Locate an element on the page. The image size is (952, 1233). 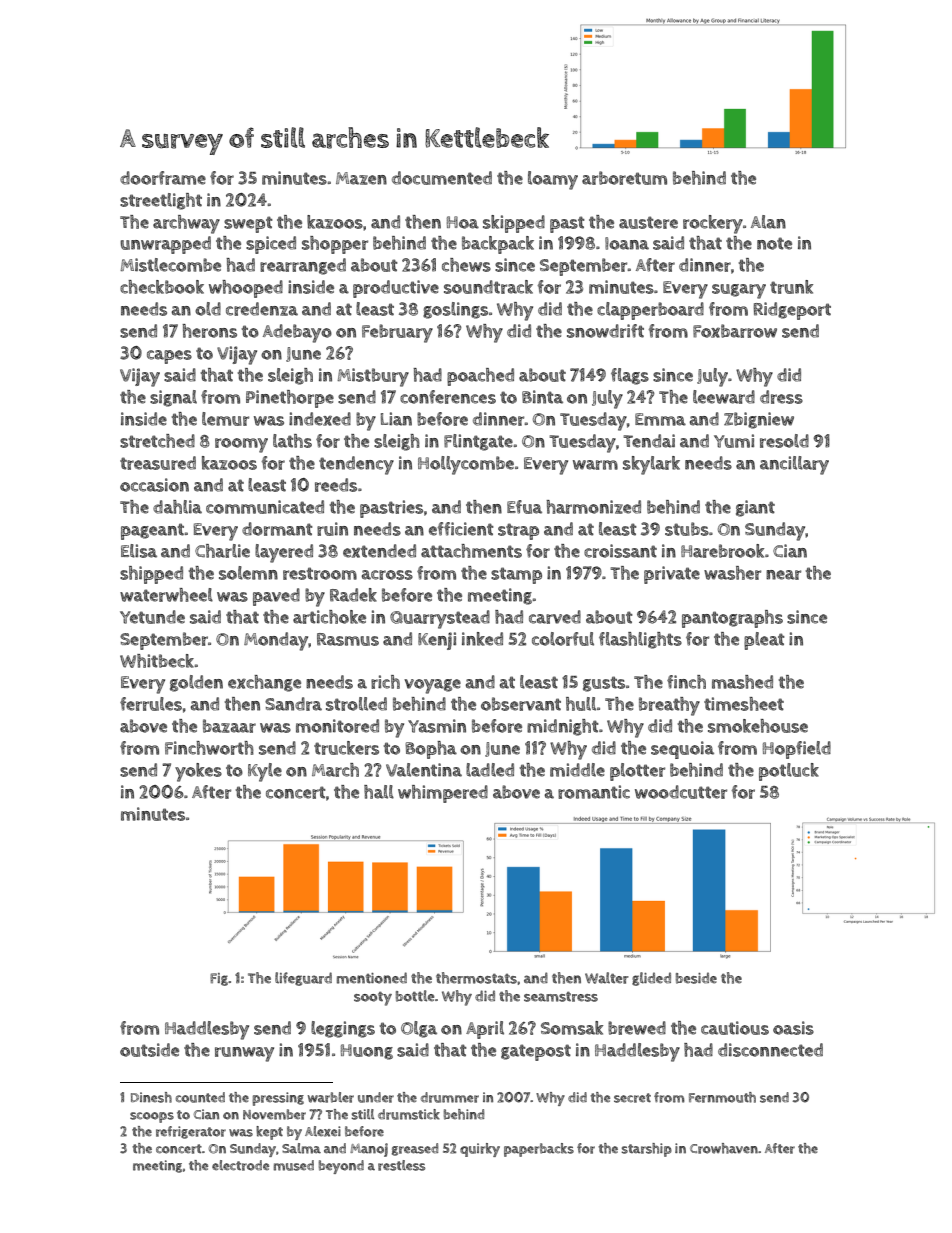
flags is located at coordinates (630, 376).
